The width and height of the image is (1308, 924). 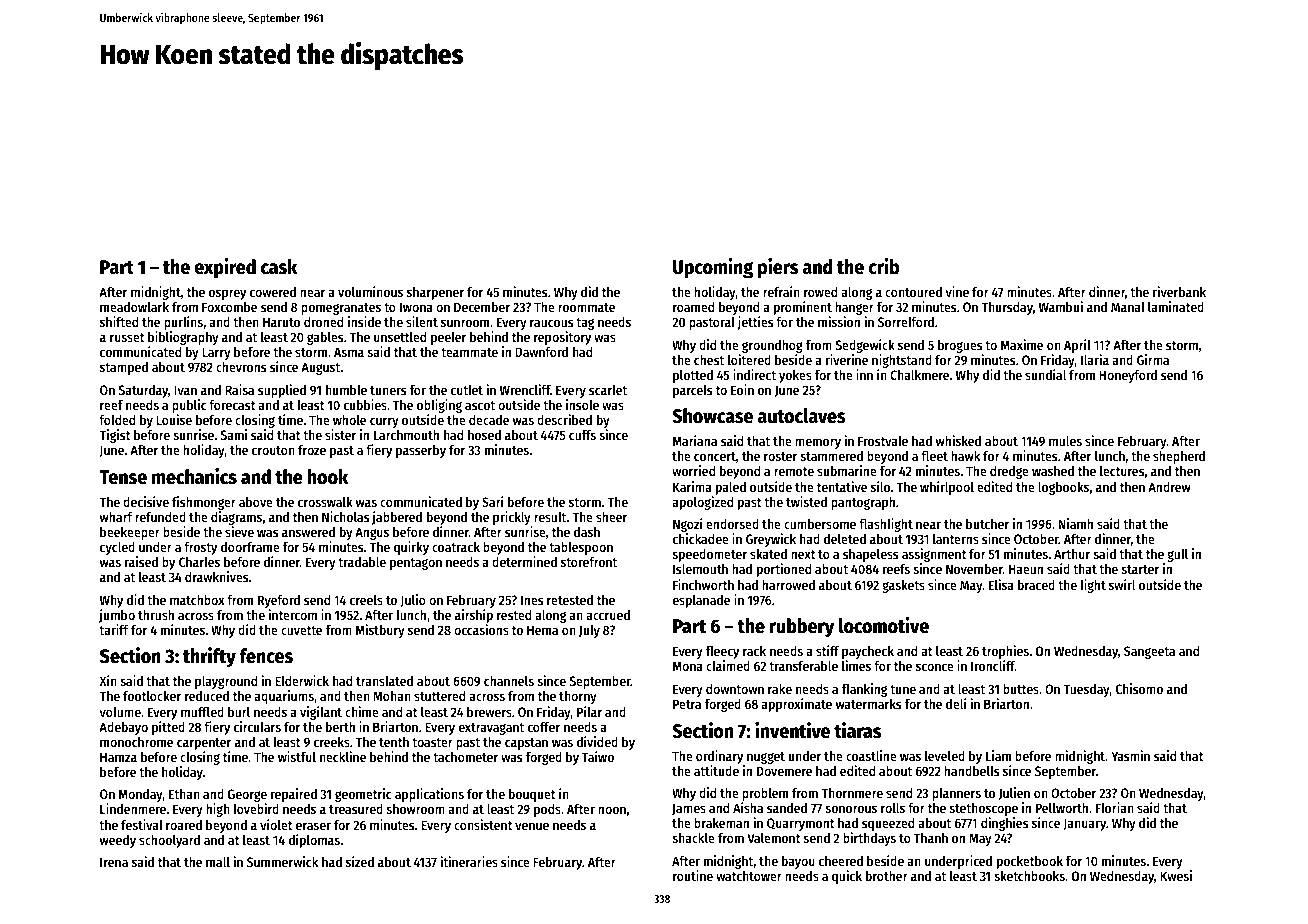 I want to click on expired, so click(x=225, y=268).
